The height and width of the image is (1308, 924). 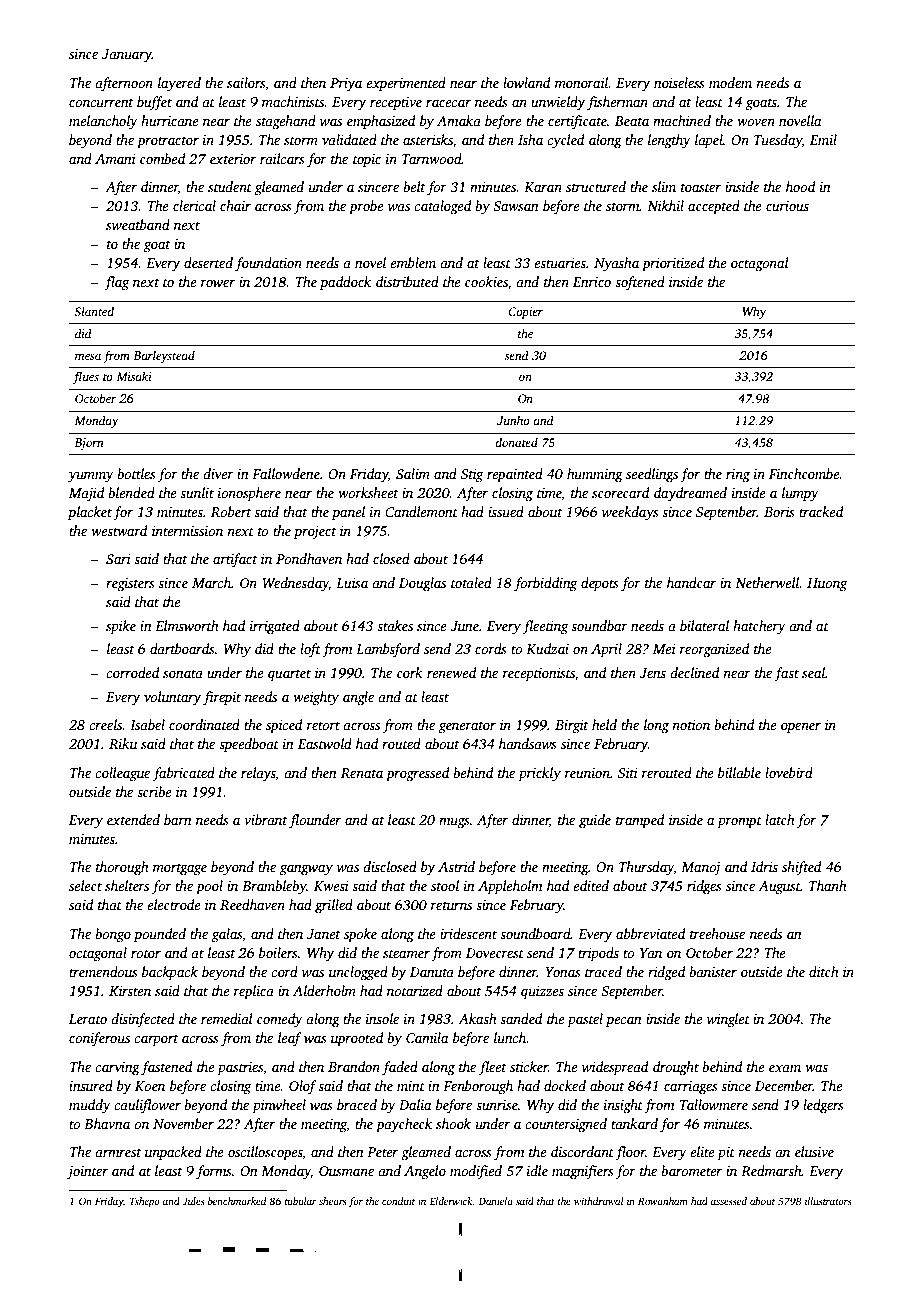 What do you see at coordinates (358, 973) in the image?
I see `unclogged` at bounding box center [358, 973].
